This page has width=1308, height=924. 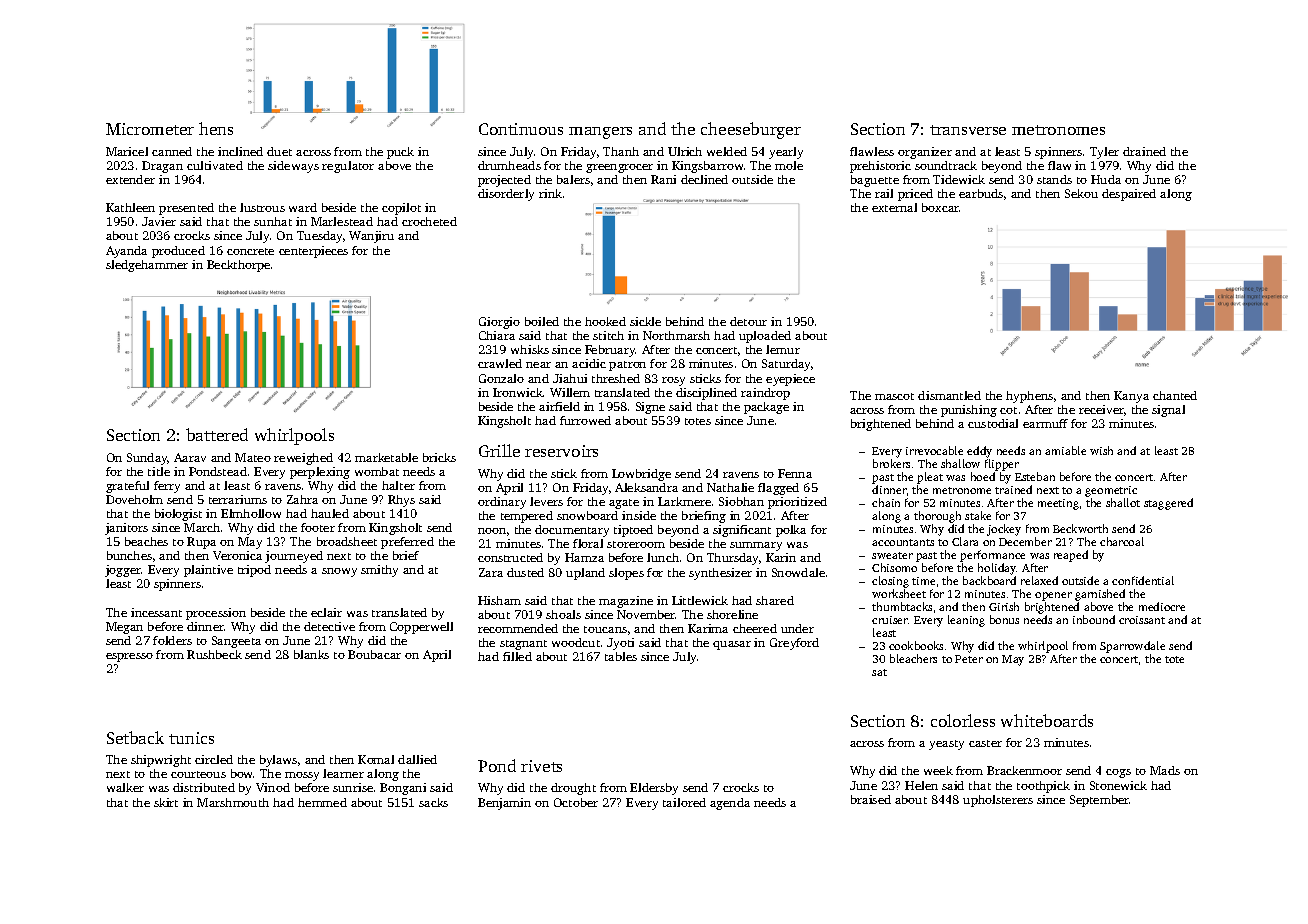 What do you see at coordinates (400, 153) in the page?
I see `puck` at bounding box center [400, 153].
